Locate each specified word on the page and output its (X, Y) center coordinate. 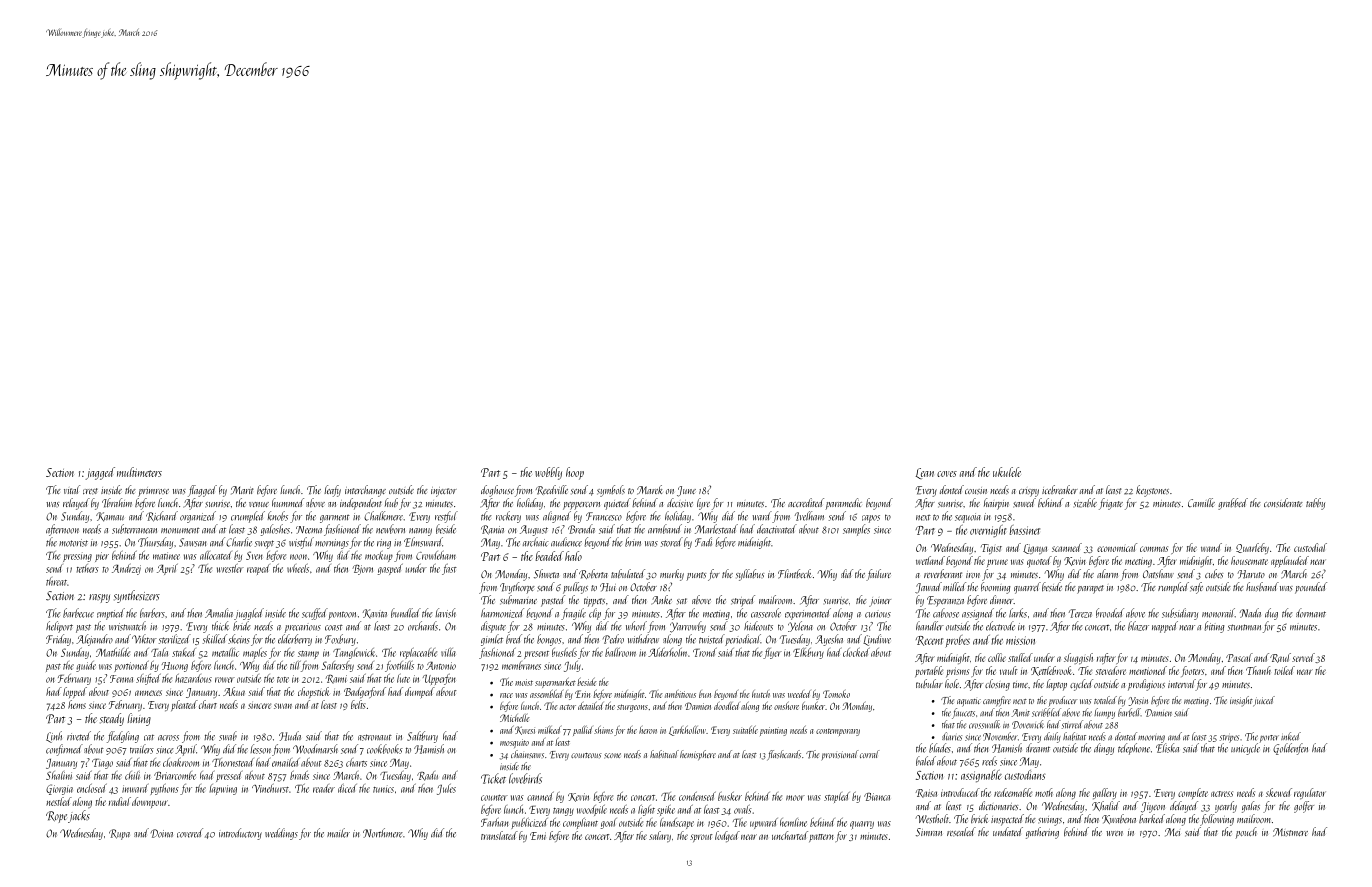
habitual (664, 754)
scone (612, 756)
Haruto (1251, 574)
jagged (100, 473)
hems (77, 704)
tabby (1315, 504)
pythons (164, 789)
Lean (925, 473)
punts (696, 576)
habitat (1074, 736)
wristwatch (127, 626)
